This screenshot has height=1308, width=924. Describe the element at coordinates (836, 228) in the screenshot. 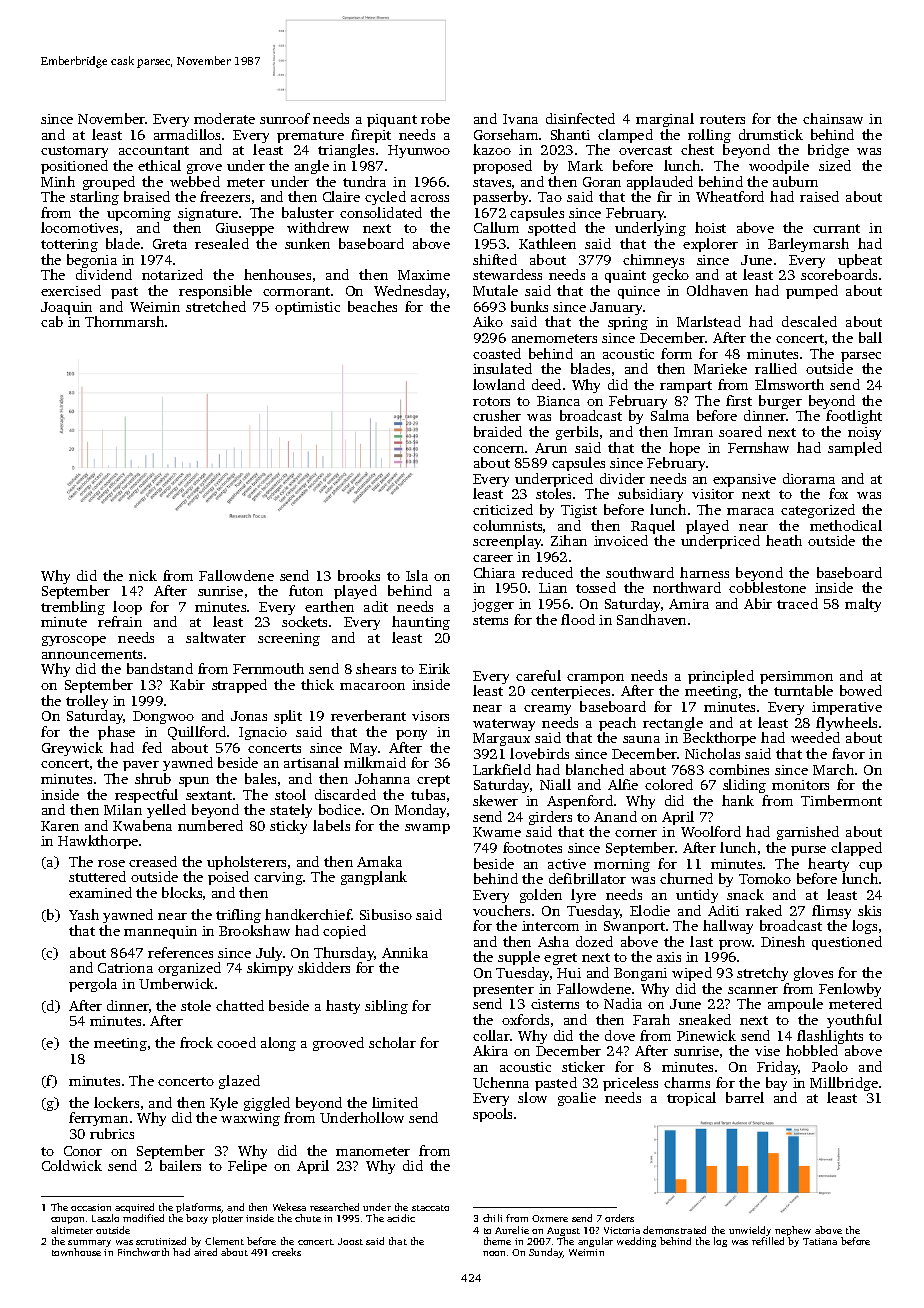

I see `currant` at that location.
